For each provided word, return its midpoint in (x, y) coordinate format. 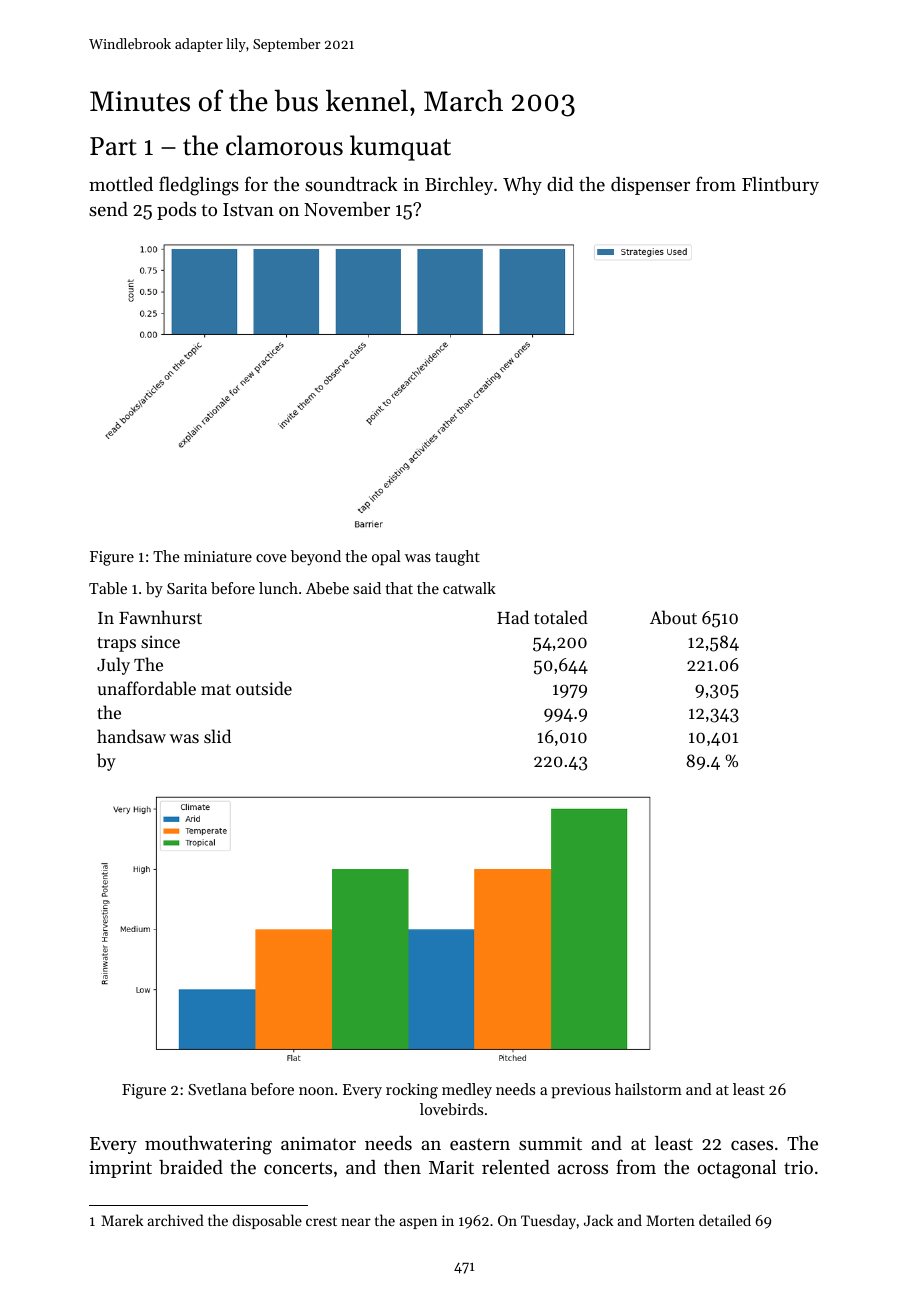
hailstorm (648, 1089)
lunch (278, 588)
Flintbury (780, 186)
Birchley (459, 186)
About (673, 617)
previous (581, 1091)
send (108, 209)
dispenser (650, 186)
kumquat (400, 148)
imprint (120, 1169)
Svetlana (217, 1089)
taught (457, 558)
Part (113, 146)
